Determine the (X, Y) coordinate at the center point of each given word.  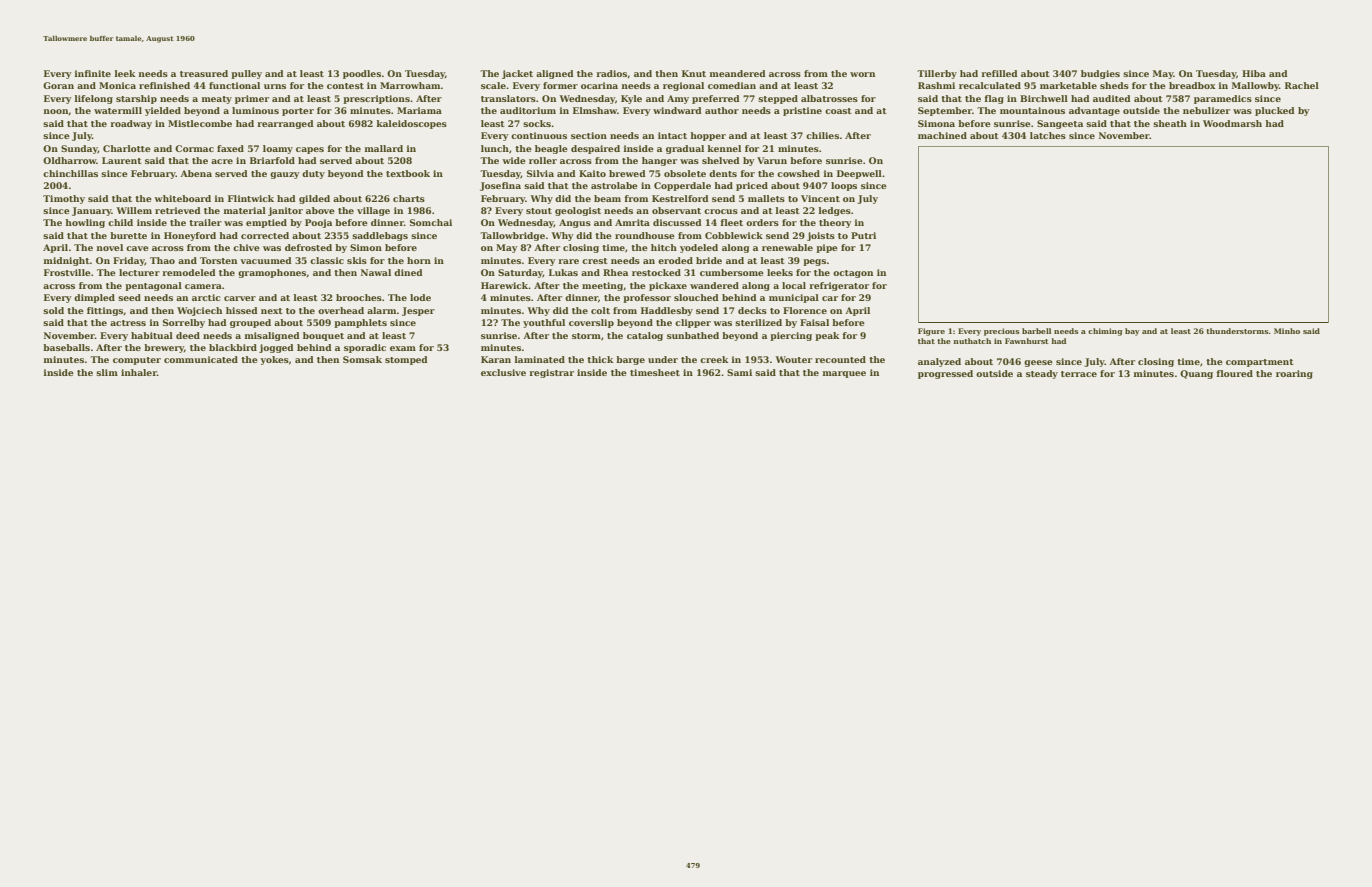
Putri (863, 235)
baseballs (66, 347)
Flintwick (251, 198)
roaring (1294, 374)
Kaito (592, 173)
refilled (999, 73)
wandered (714, 285)
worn (862, 74)
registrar (551, 373)
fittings (105, 311)
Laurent (122, 160)
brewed (627, 173)
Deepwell (859, 174)
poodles (362, 74)
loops (844, 186)
